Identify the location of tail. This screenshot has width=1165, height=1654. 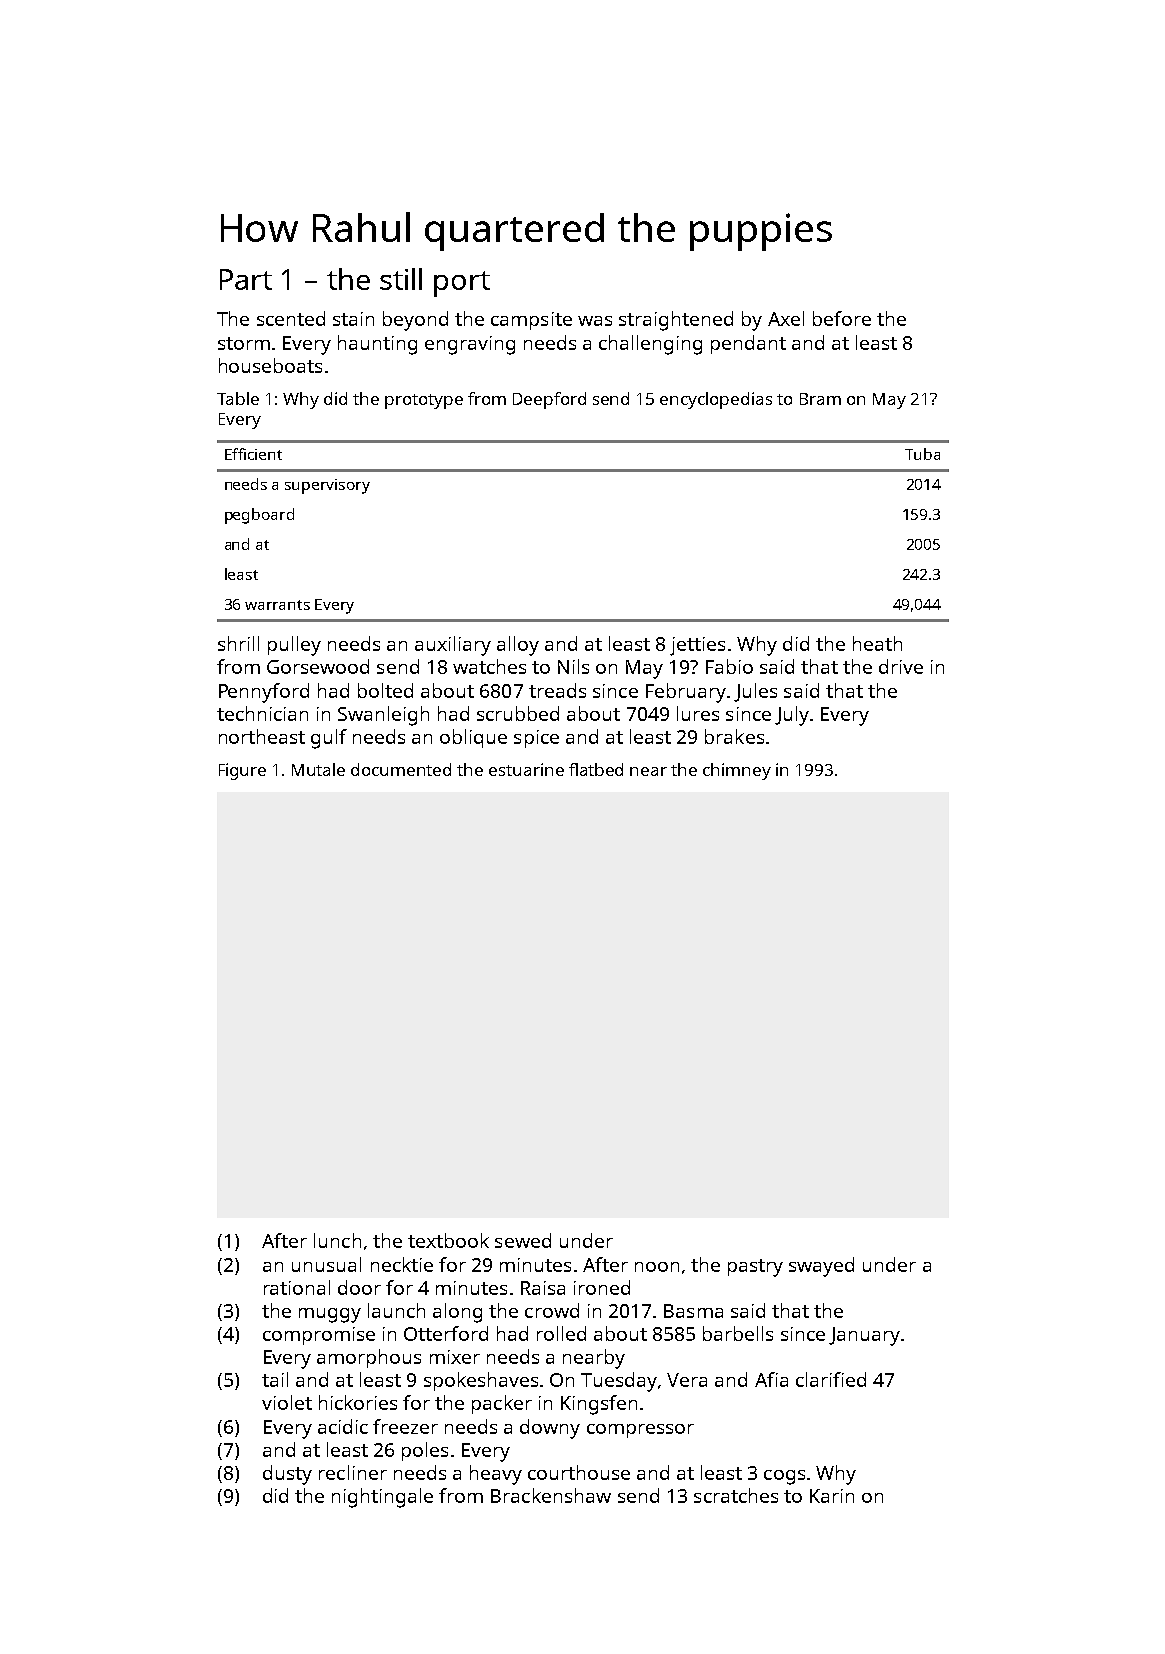
(275, 1379).
